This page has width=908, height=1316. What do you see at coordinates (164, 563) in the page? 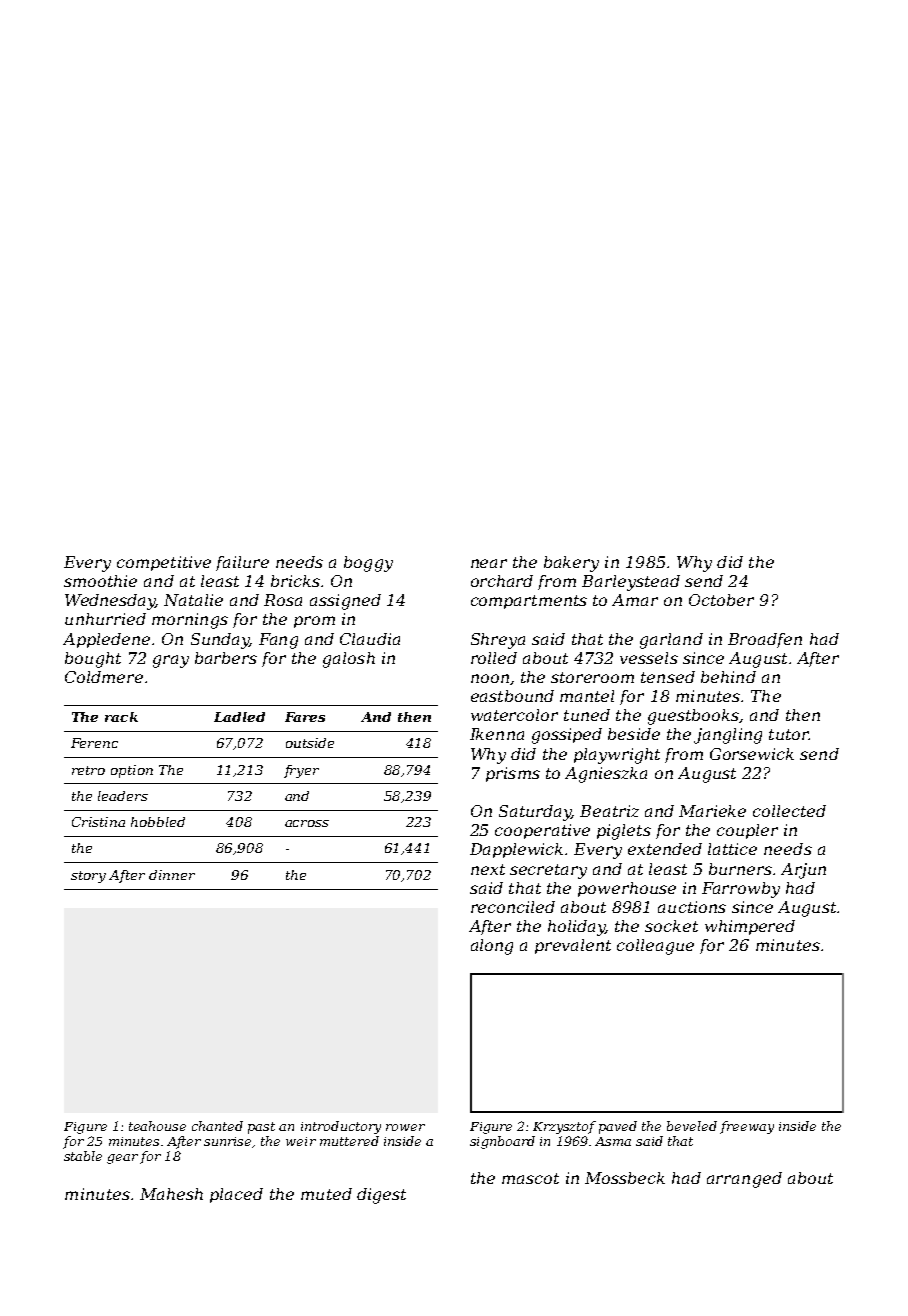
I see `competitive` at bounding box center [164, 563].
